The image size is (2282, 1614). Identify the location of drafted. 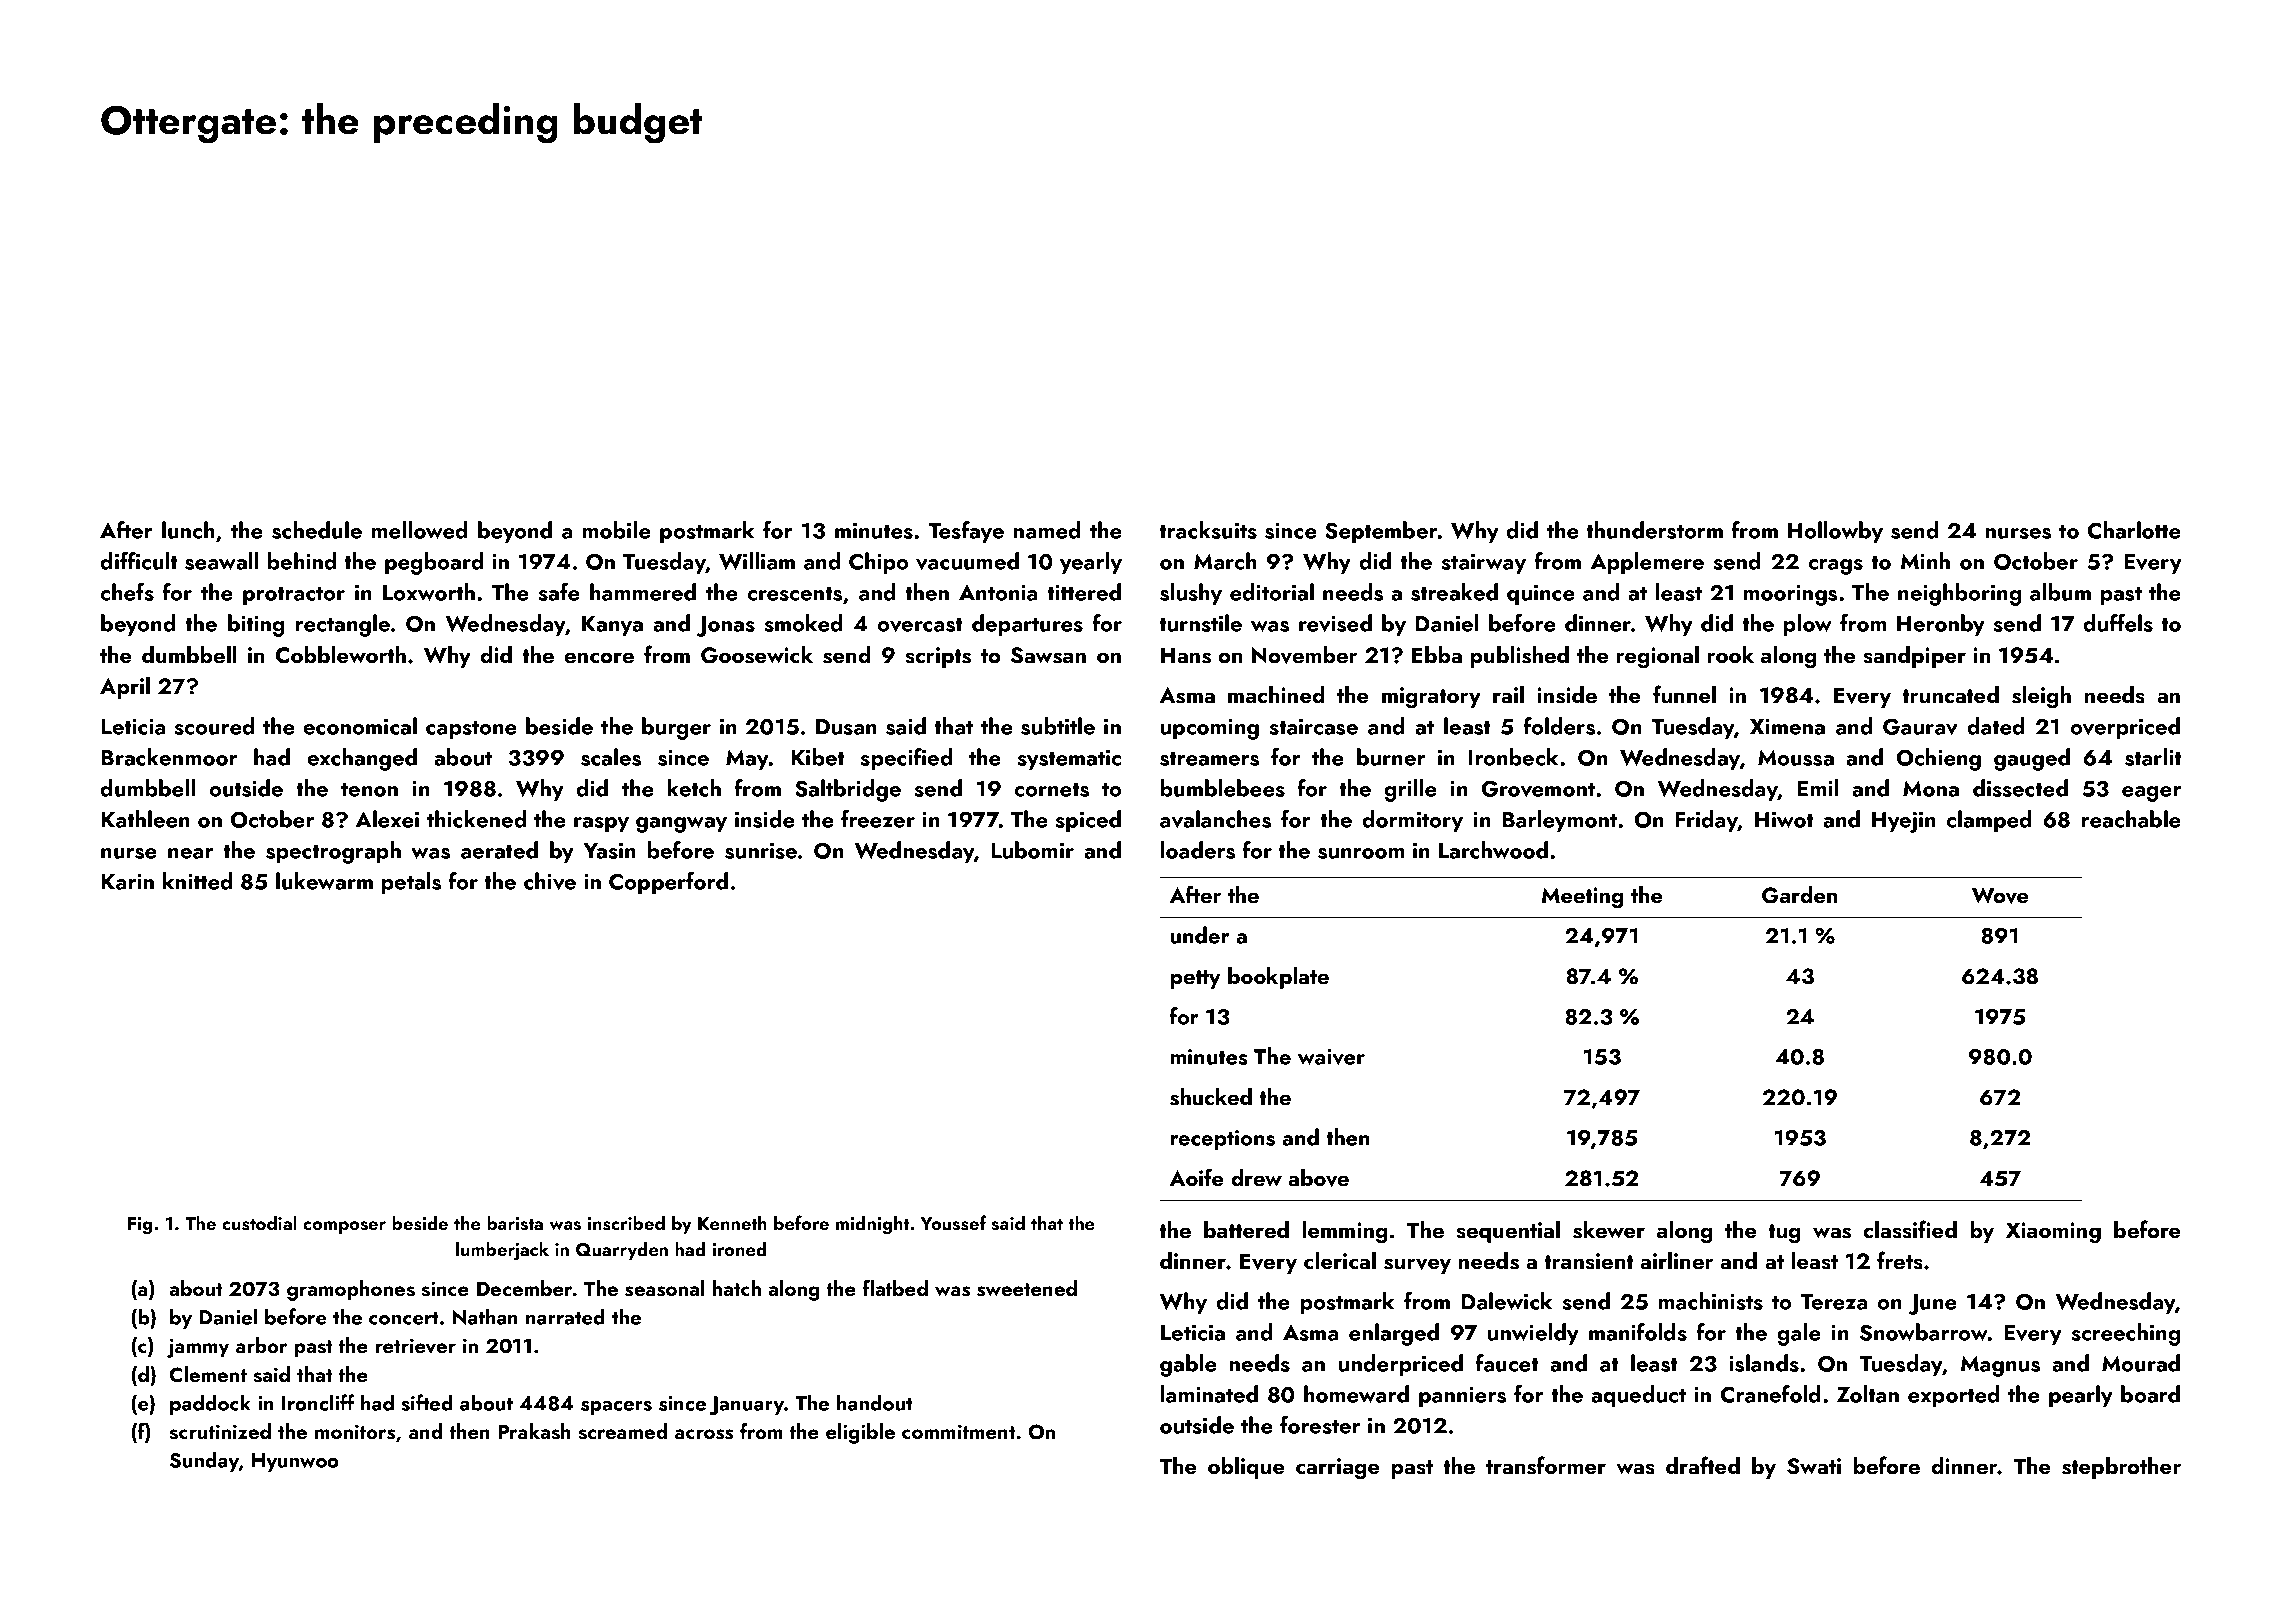
(1703, 1465).
